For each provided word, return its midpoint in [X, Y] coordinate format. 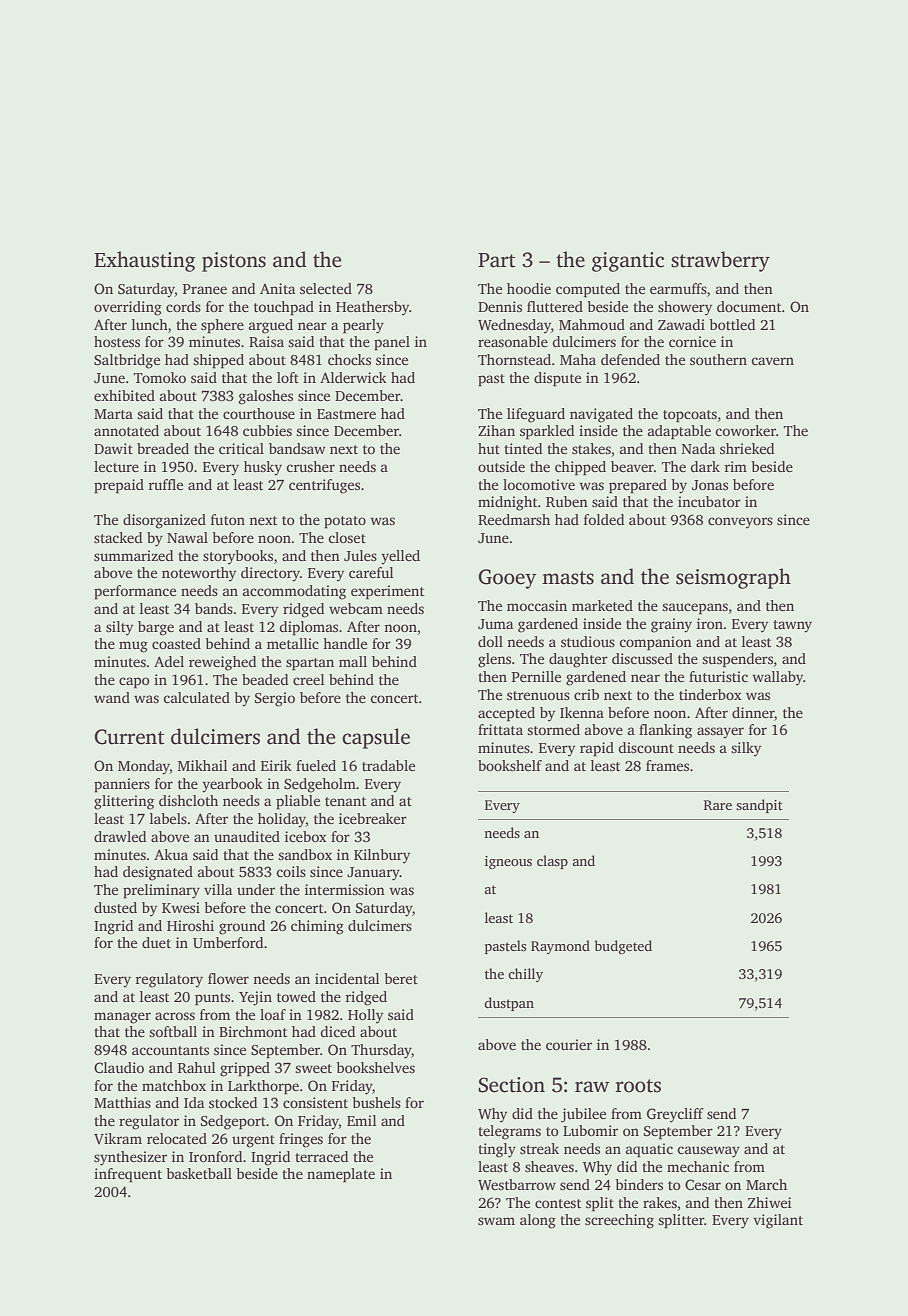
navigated [601, 415]
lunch [150, 324]
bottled [732, 324]
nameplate [341, 1175]
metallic [293, 643]
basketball [199, 1173]
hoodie [529, 288]
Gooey [507, 579]
